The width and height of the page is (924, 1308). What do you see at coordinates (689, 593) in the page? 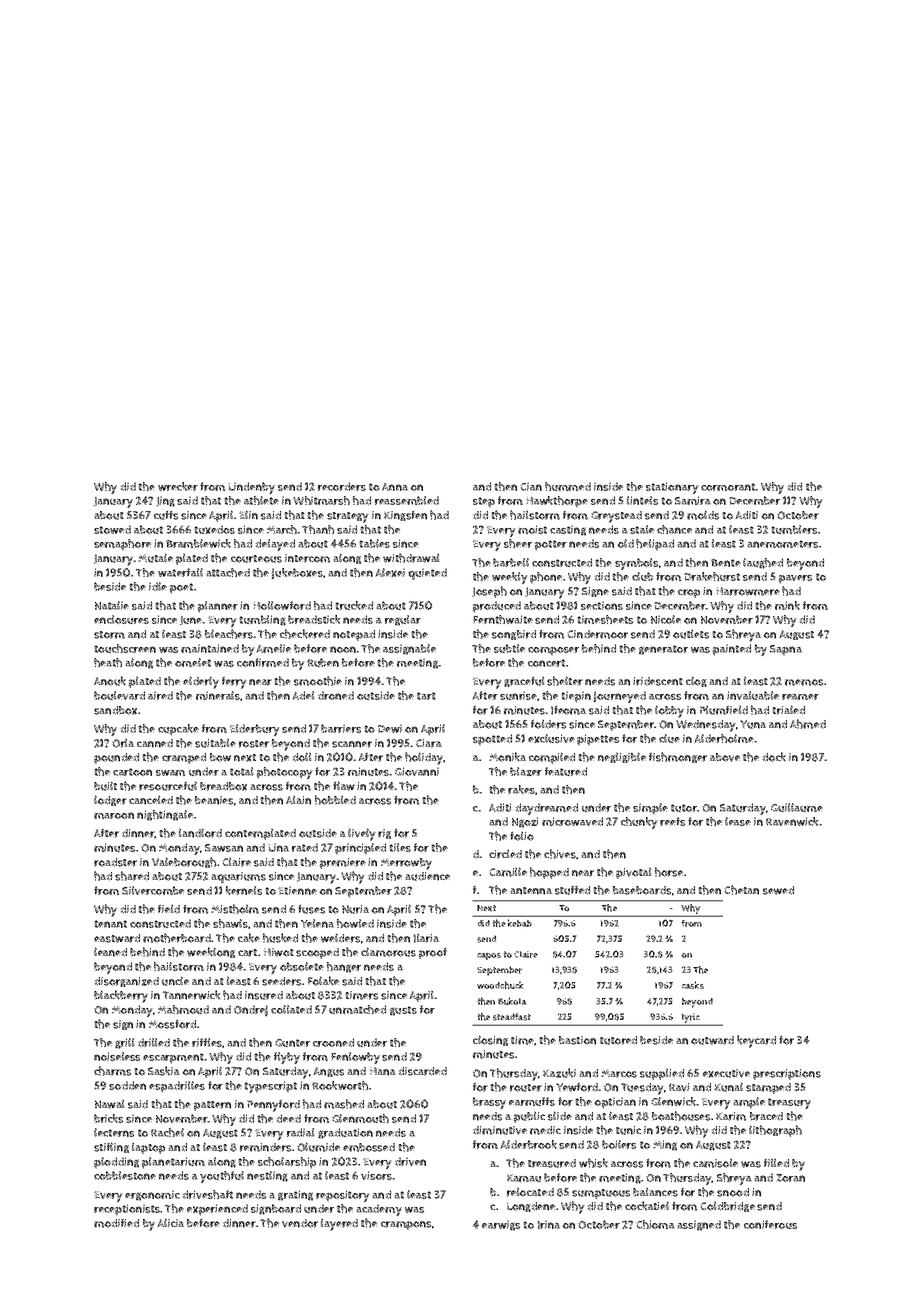
I see `crop` at bounding box center [689, 593].
